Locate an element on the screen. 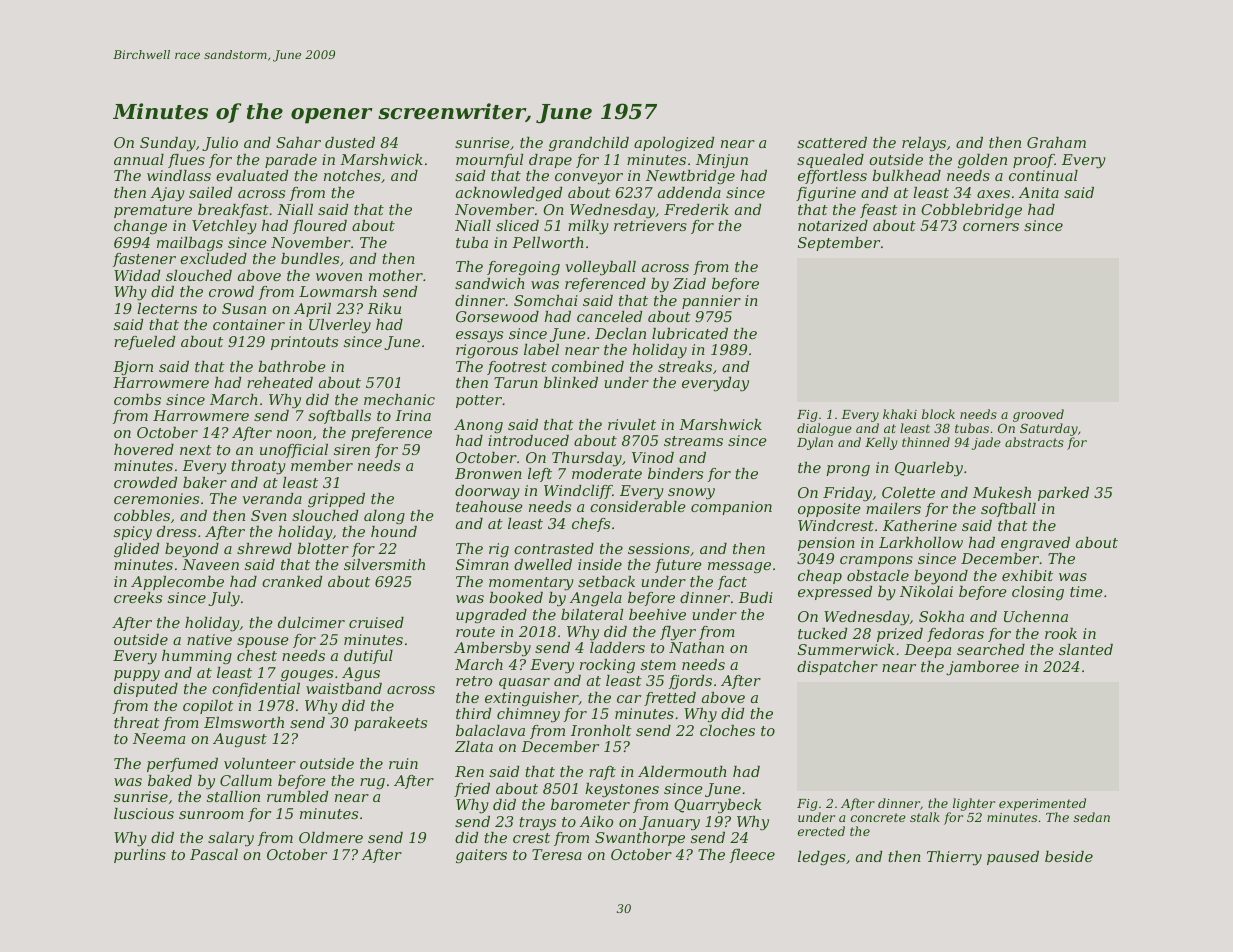 The height and width of the screenshot is (952, 1233). Oldmere is located at coordinates (331, 837).
